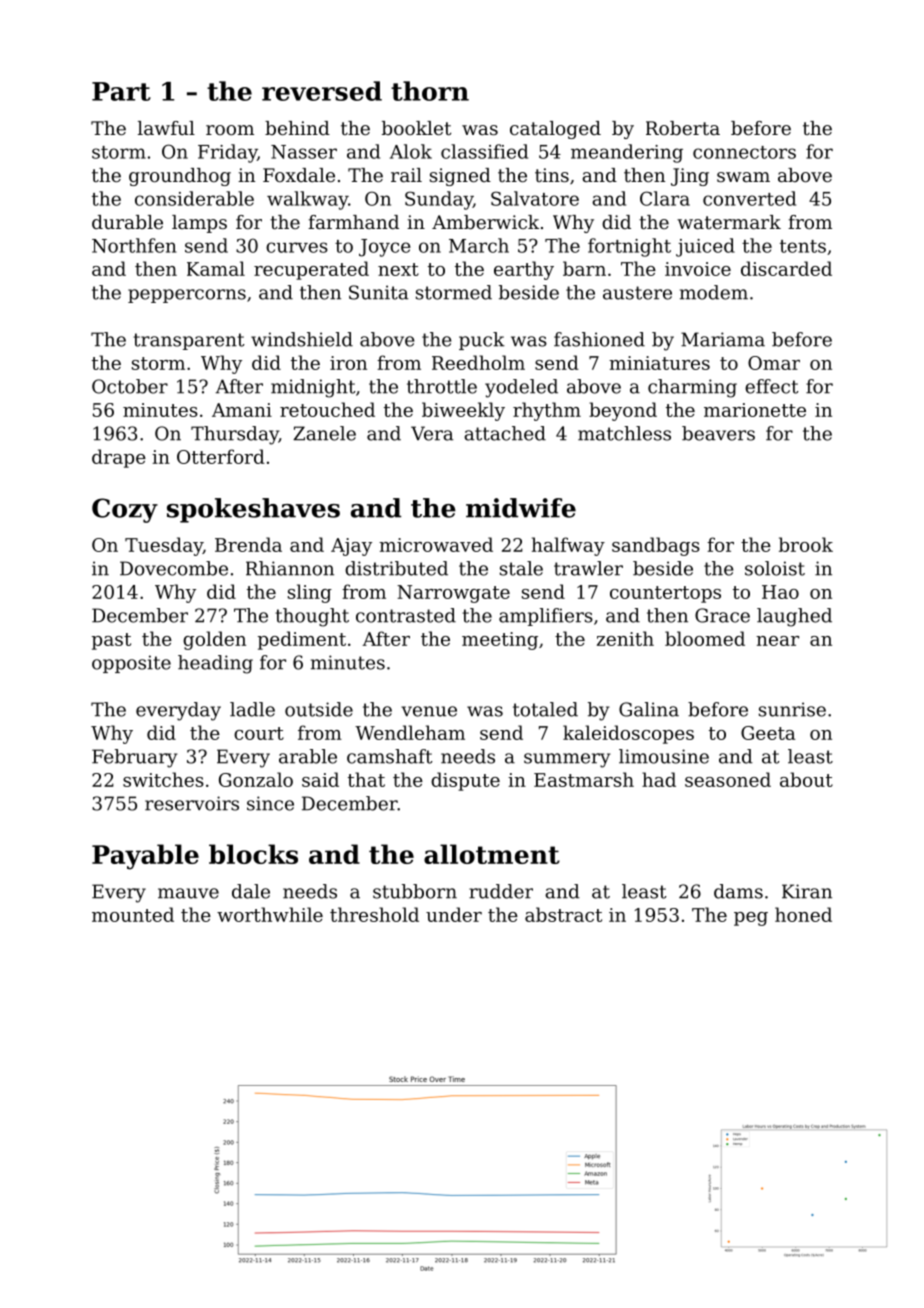 The height and width of the page is (1308, 924). I want to click on Otterford, so click(221, 456).
